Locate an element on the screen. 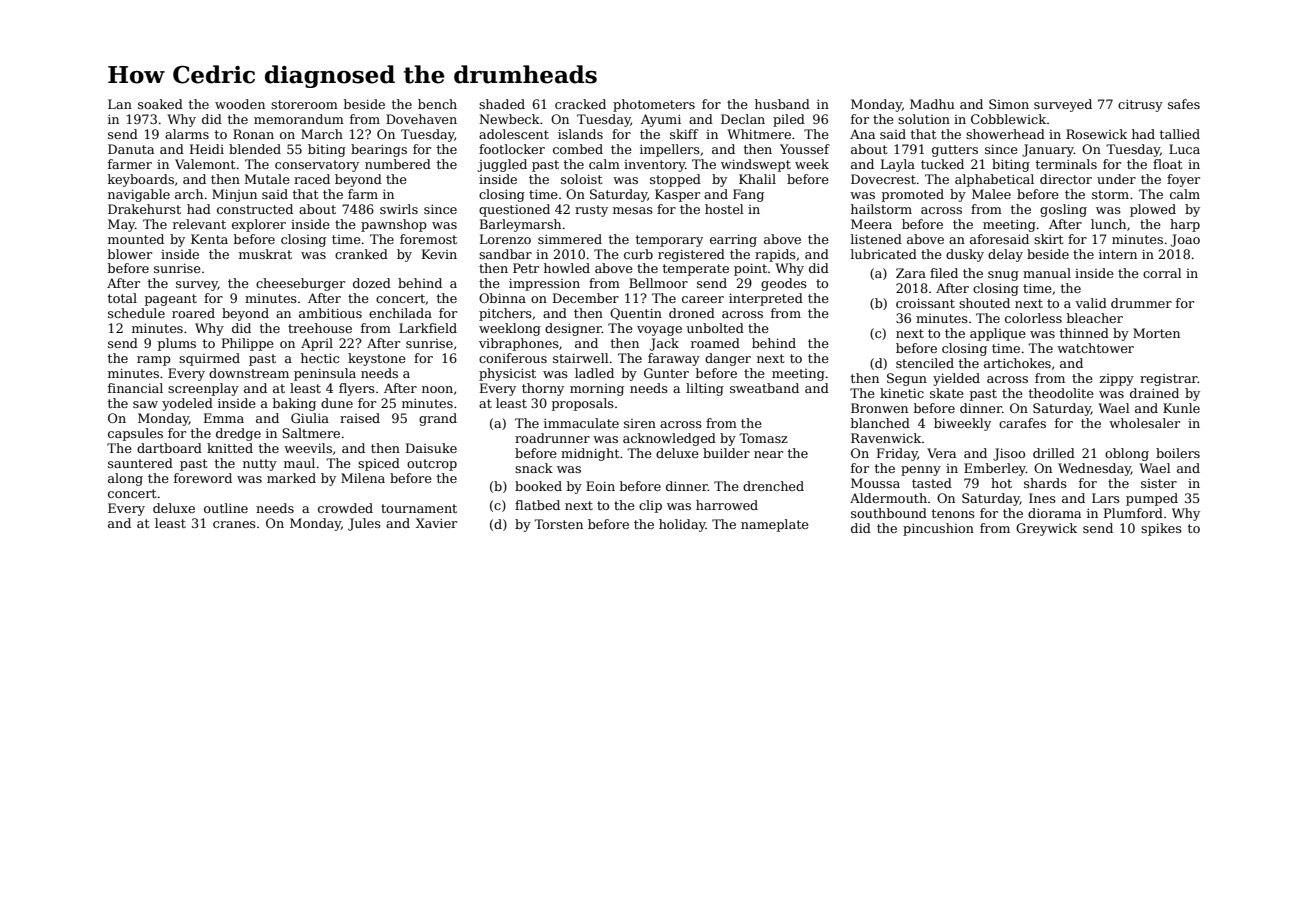 The width and height of the screenshot is (1308, 924). penny is located at coordinates (921, 471).
